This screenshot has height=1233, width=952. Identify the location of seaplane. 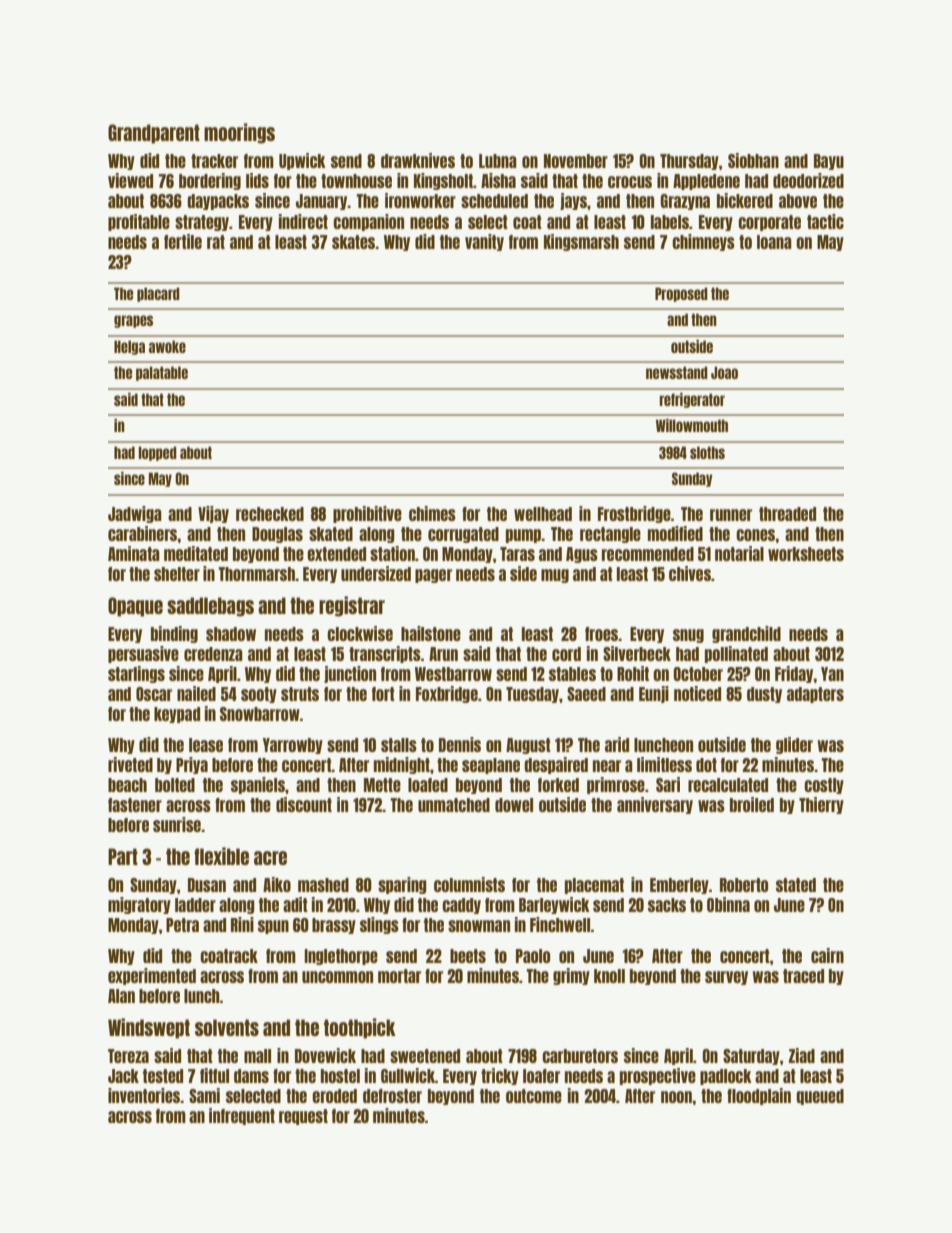
(491, 766).
